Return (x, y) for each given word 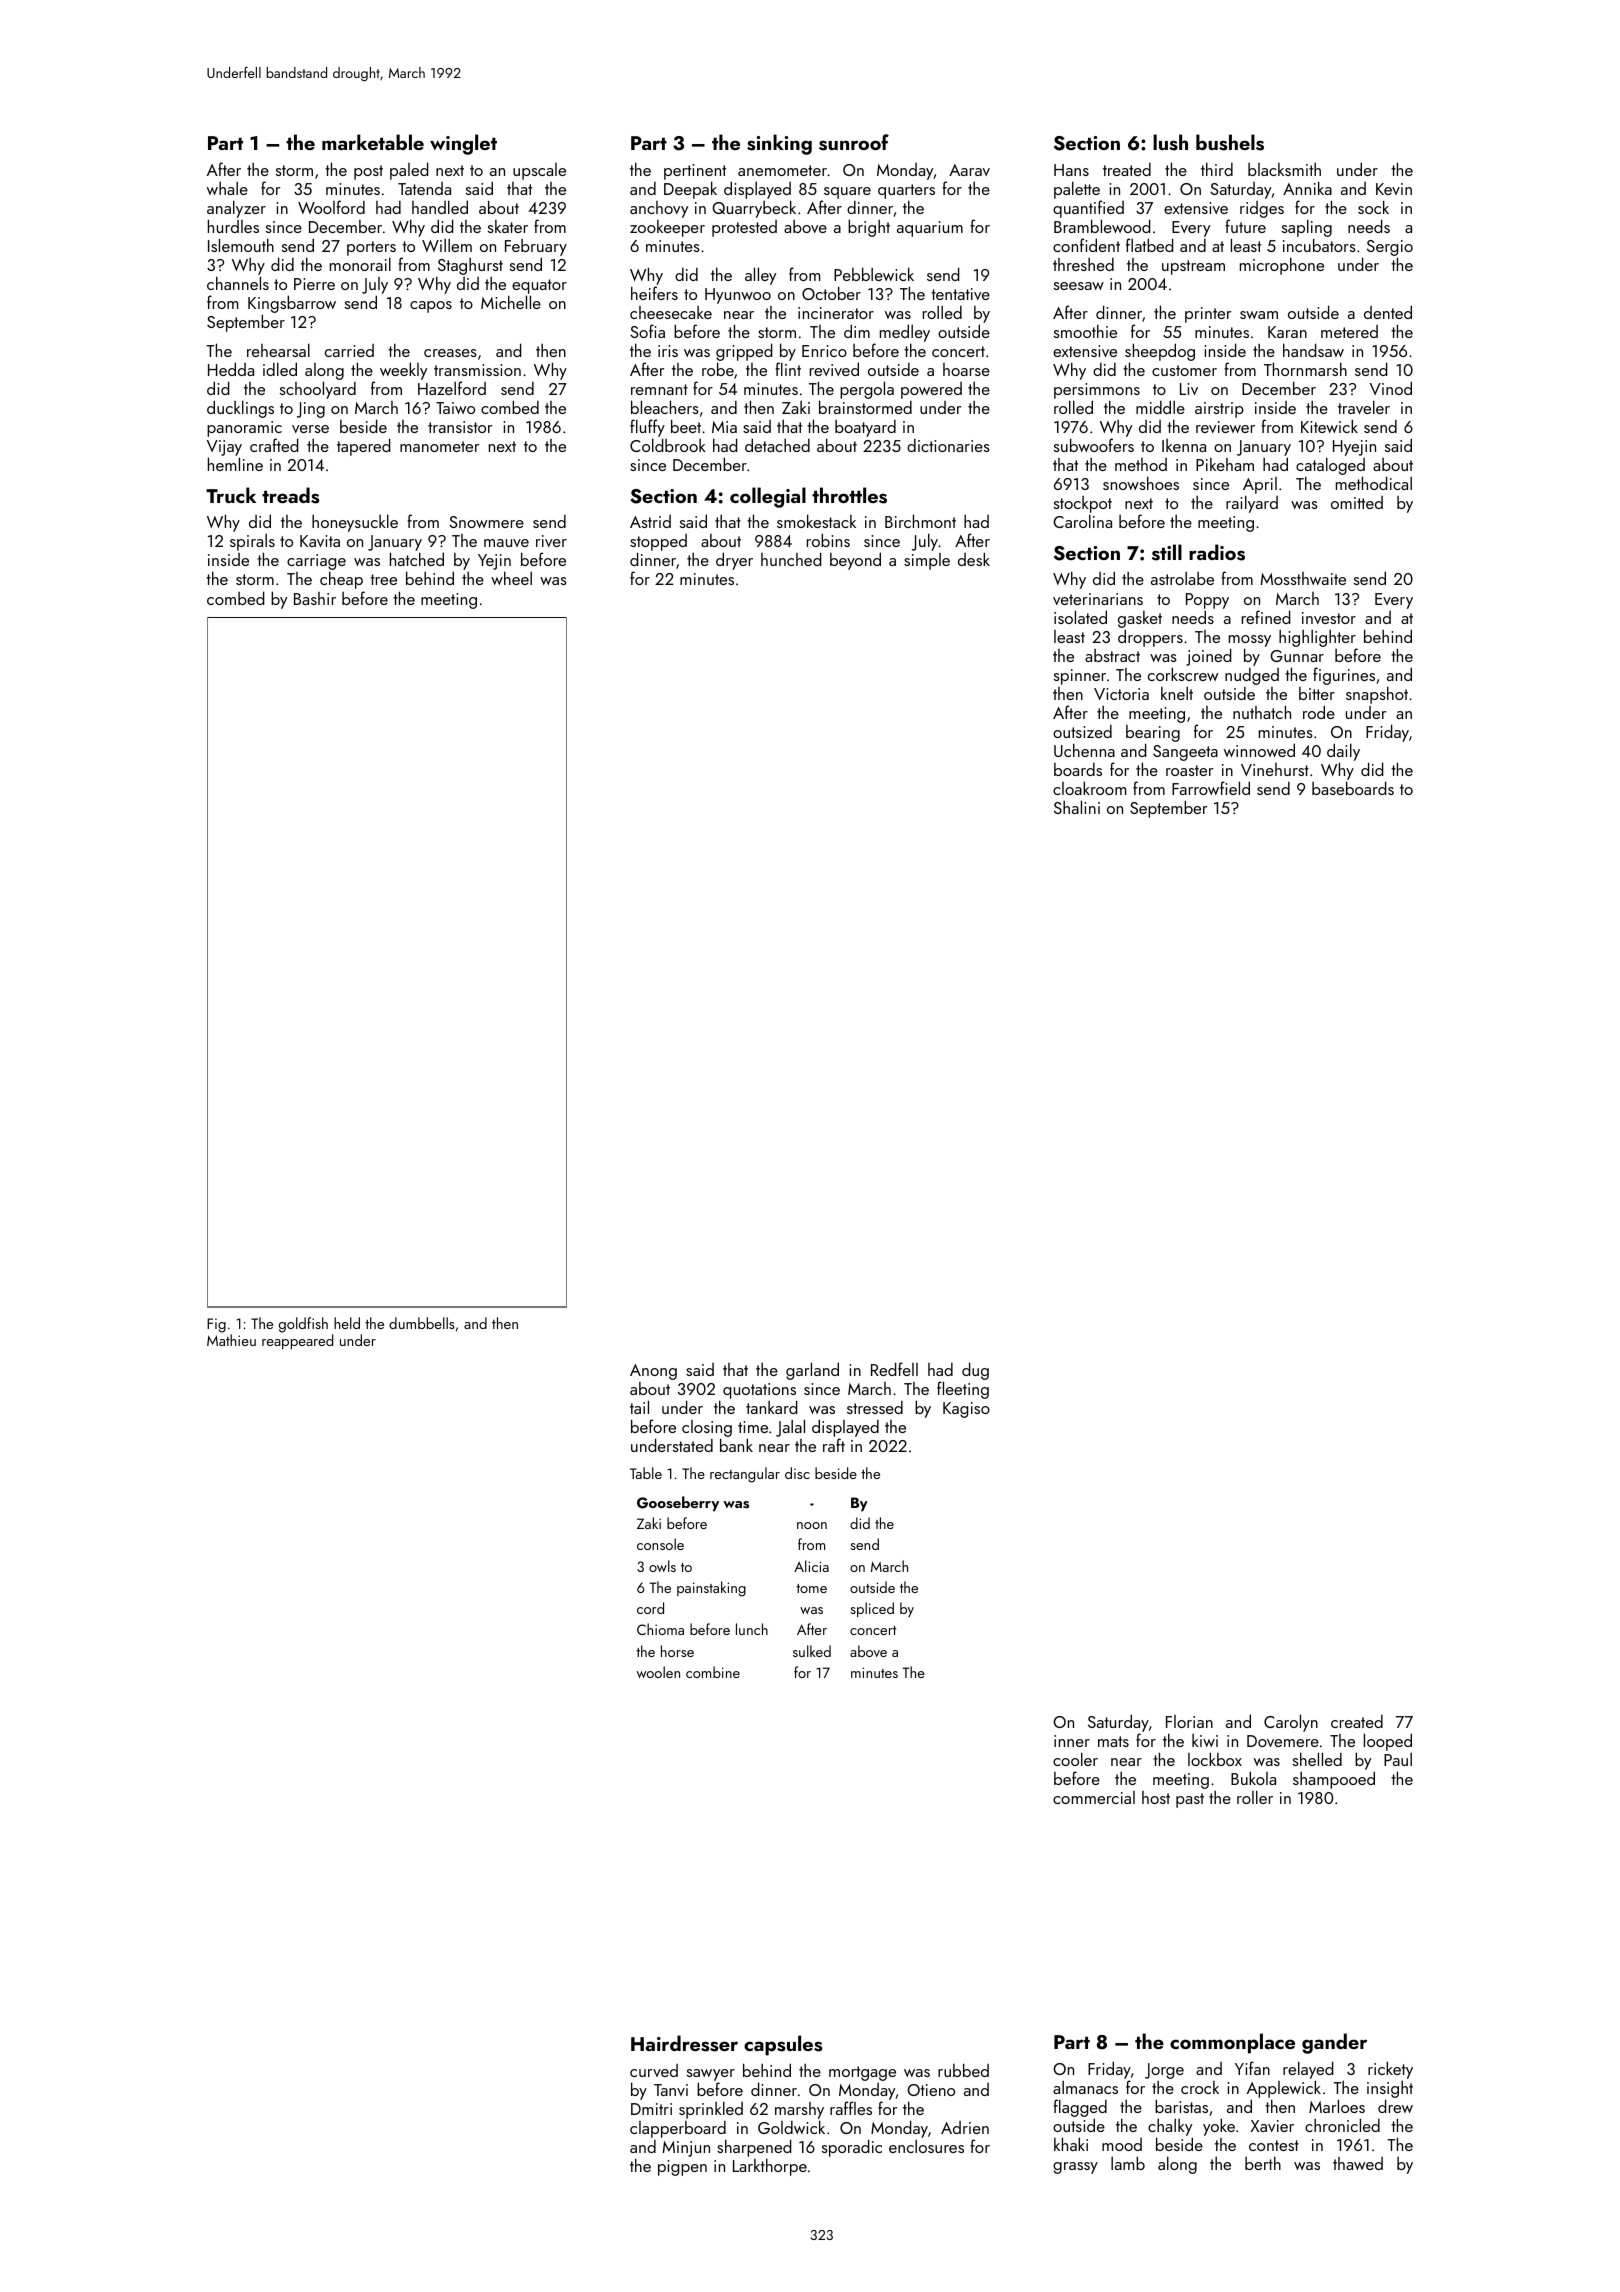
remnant (659, 389)
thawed (1358, 2163)
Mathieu (231, 1340)
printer (1208, 315)
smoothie (1085, 331)
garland (812, 1371)
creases (450, 353)
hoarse (966, 369)
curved (654, 2070)
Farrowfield (1211, 788)
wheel (511, 578)
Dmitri (651, 2109)
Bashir (315, 598)
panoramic (244, 429)
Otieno (931, 2090)
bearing (1153, 733)
